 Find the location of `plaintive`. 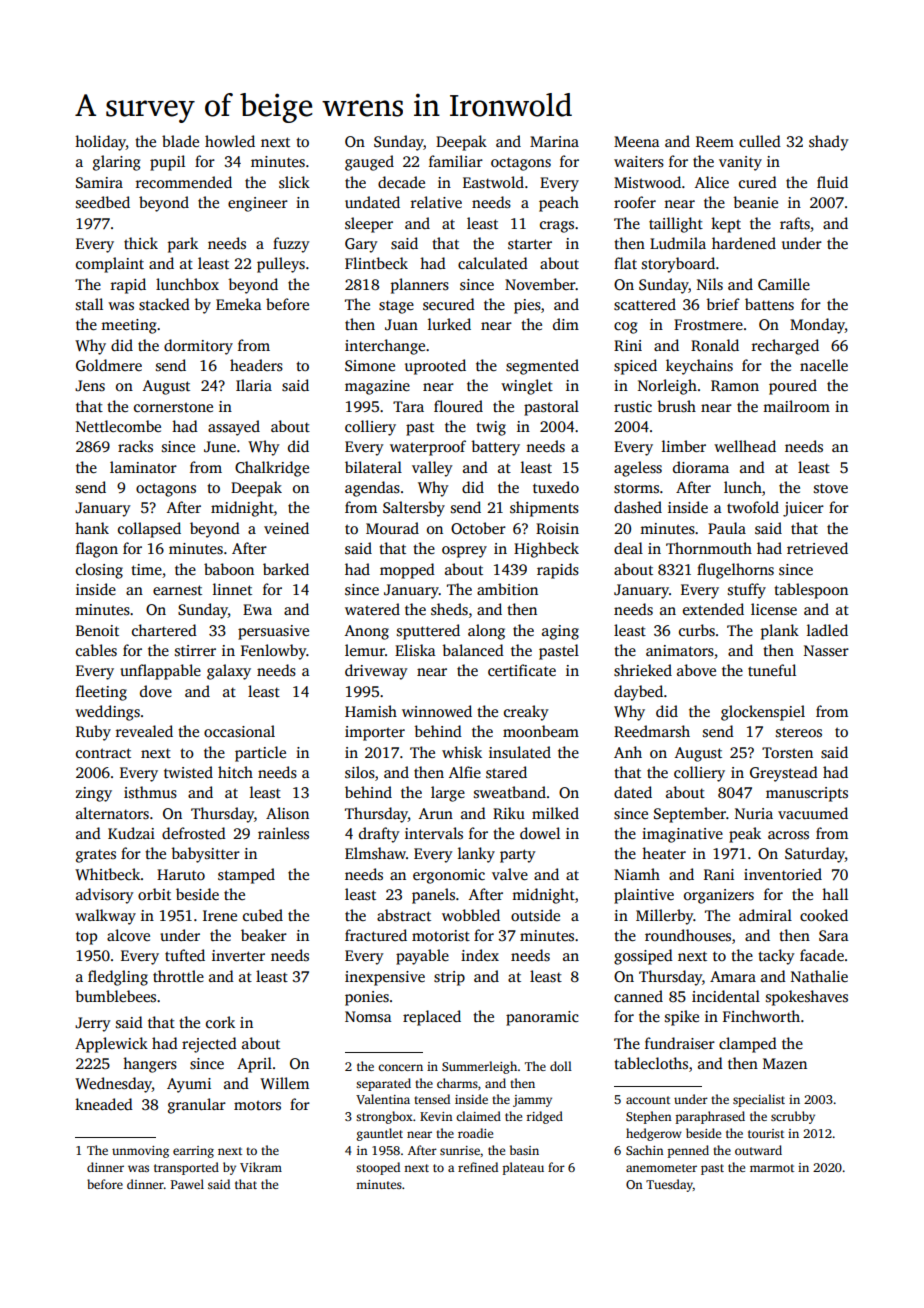

plaintive is located at coordinates (644, 896).
